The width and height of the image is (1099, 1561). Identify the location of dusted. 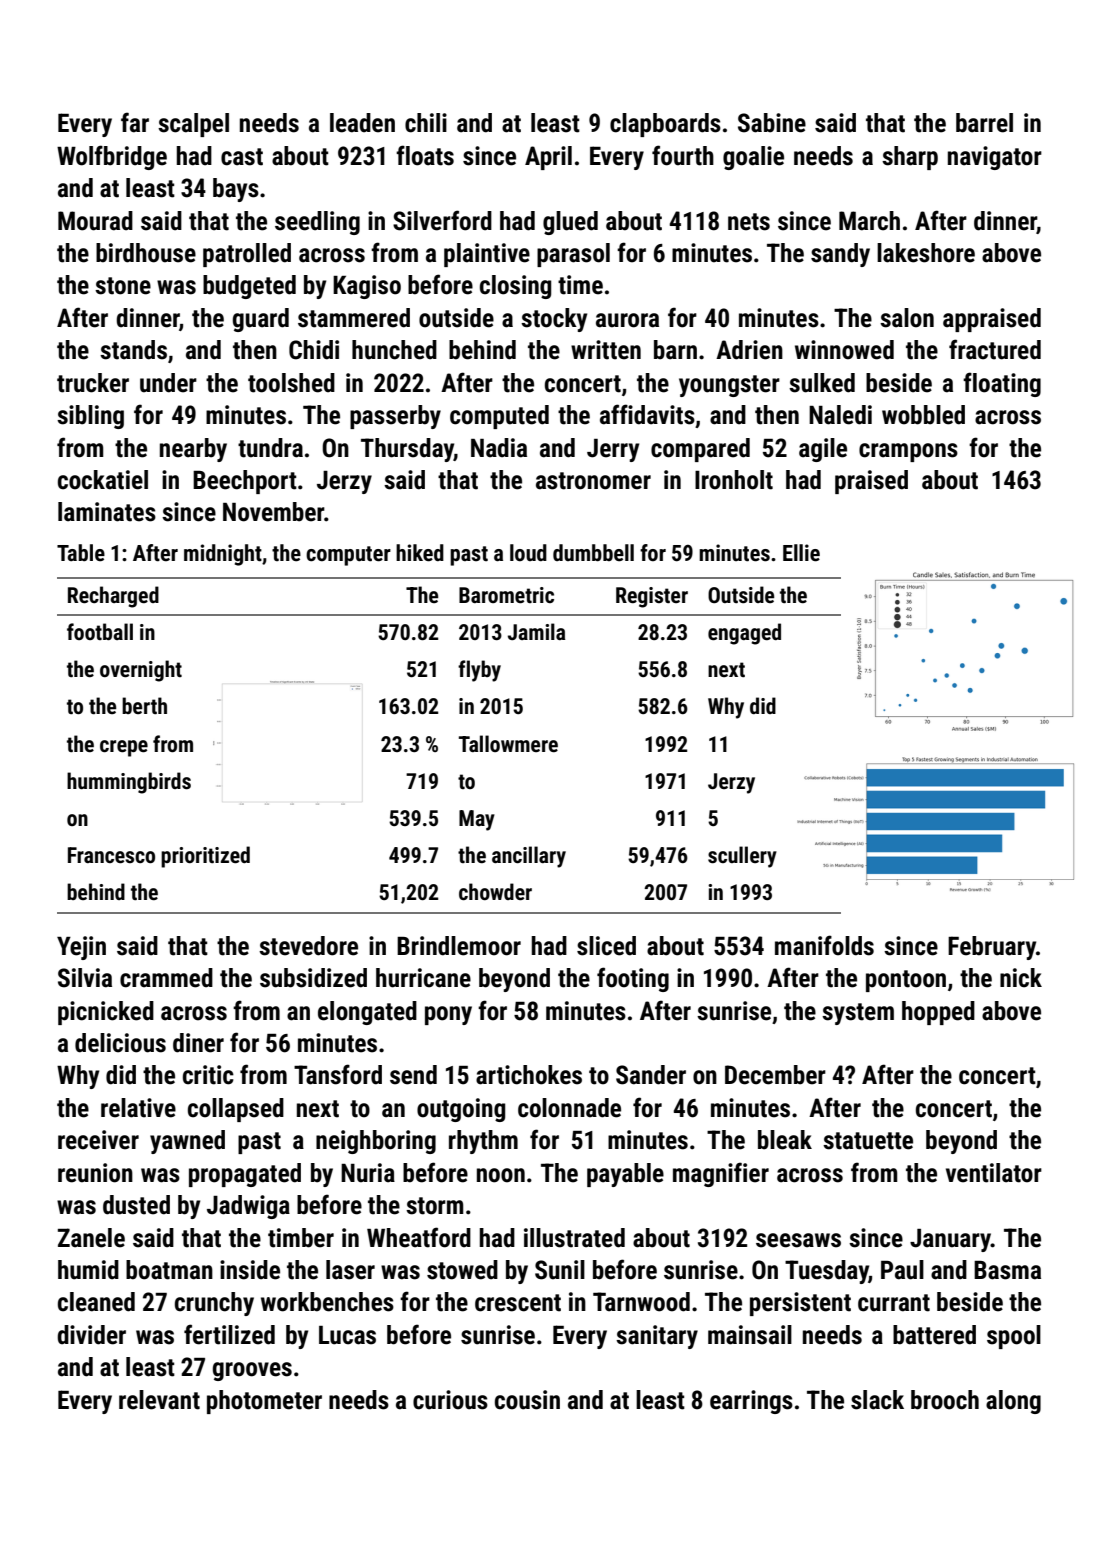
(136, 1205).
